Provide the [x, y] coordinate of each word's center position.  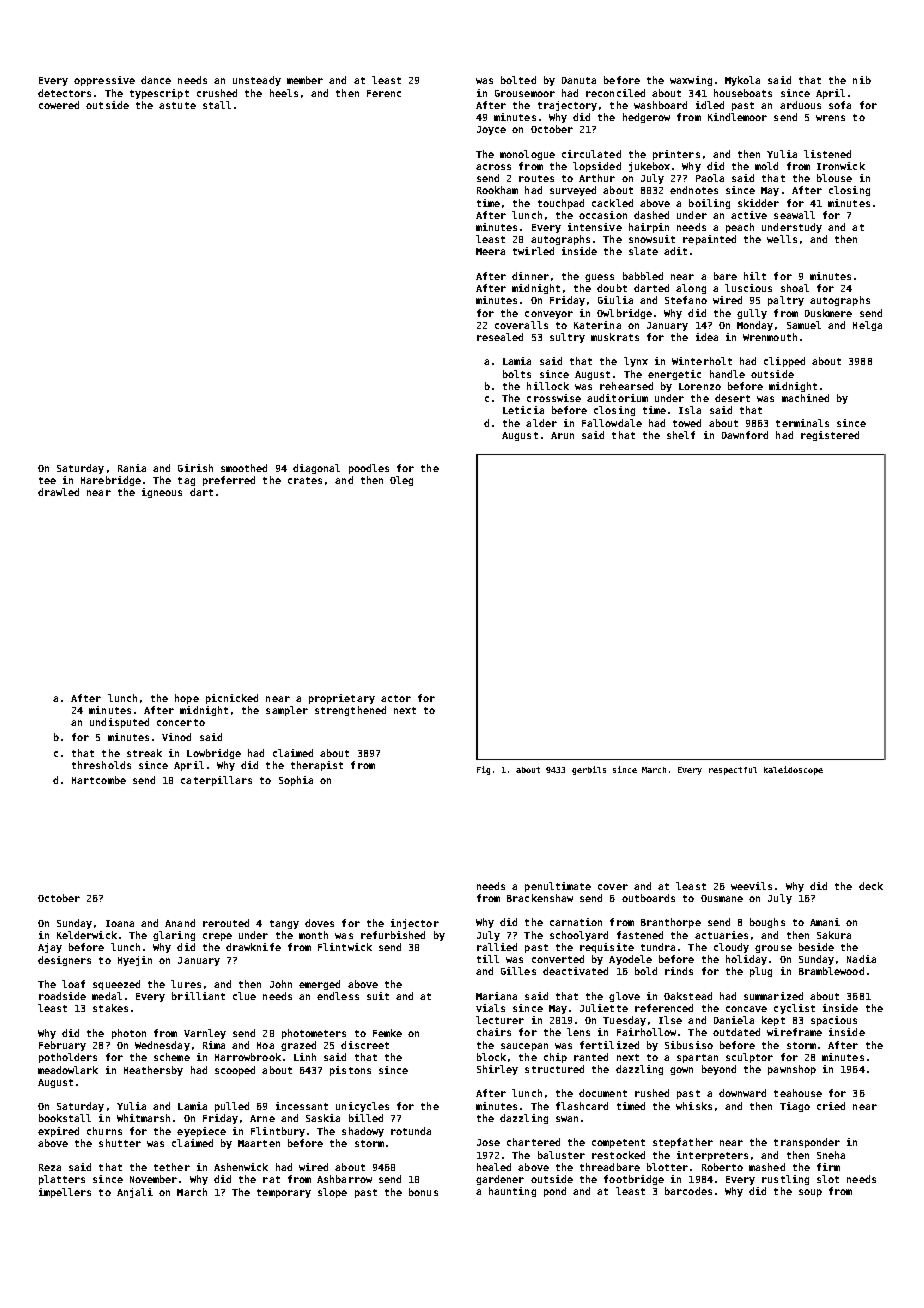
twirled [533, 251]
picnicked [232, 699]
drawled [58, 492]
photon [129, 1034]
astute [177, 105]
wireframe [794, 1032]
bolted [518, 80]
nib [862, 80]
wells [782, 239]
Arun [562, 435]
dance [156, 80]
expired [58, 1132]
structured [554, 1069]
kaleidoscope [793, 770]
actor [396, 698]
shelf [681, 435]
